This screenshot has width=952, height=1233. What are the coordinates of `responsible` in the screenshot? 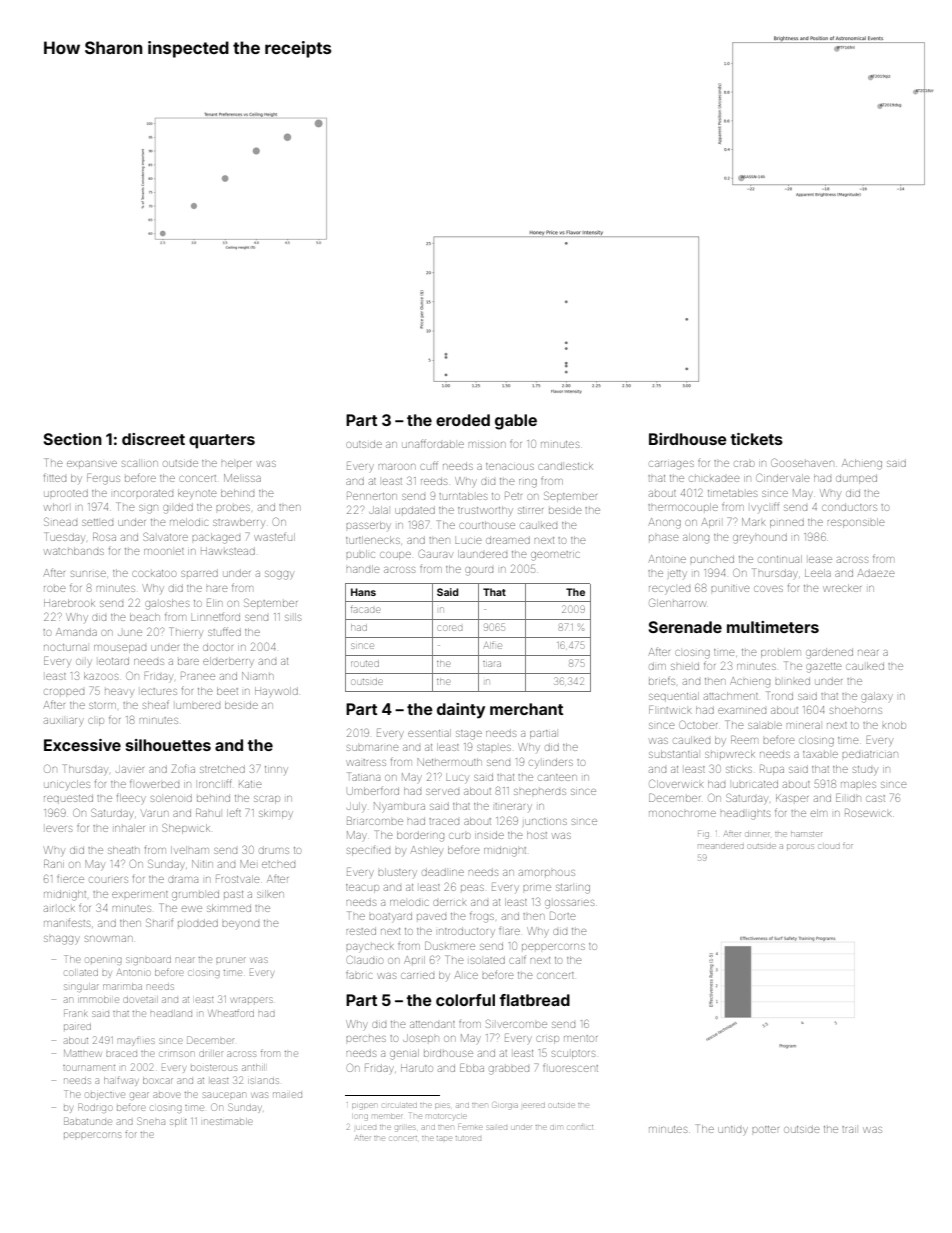 It's located at (856, 523).
